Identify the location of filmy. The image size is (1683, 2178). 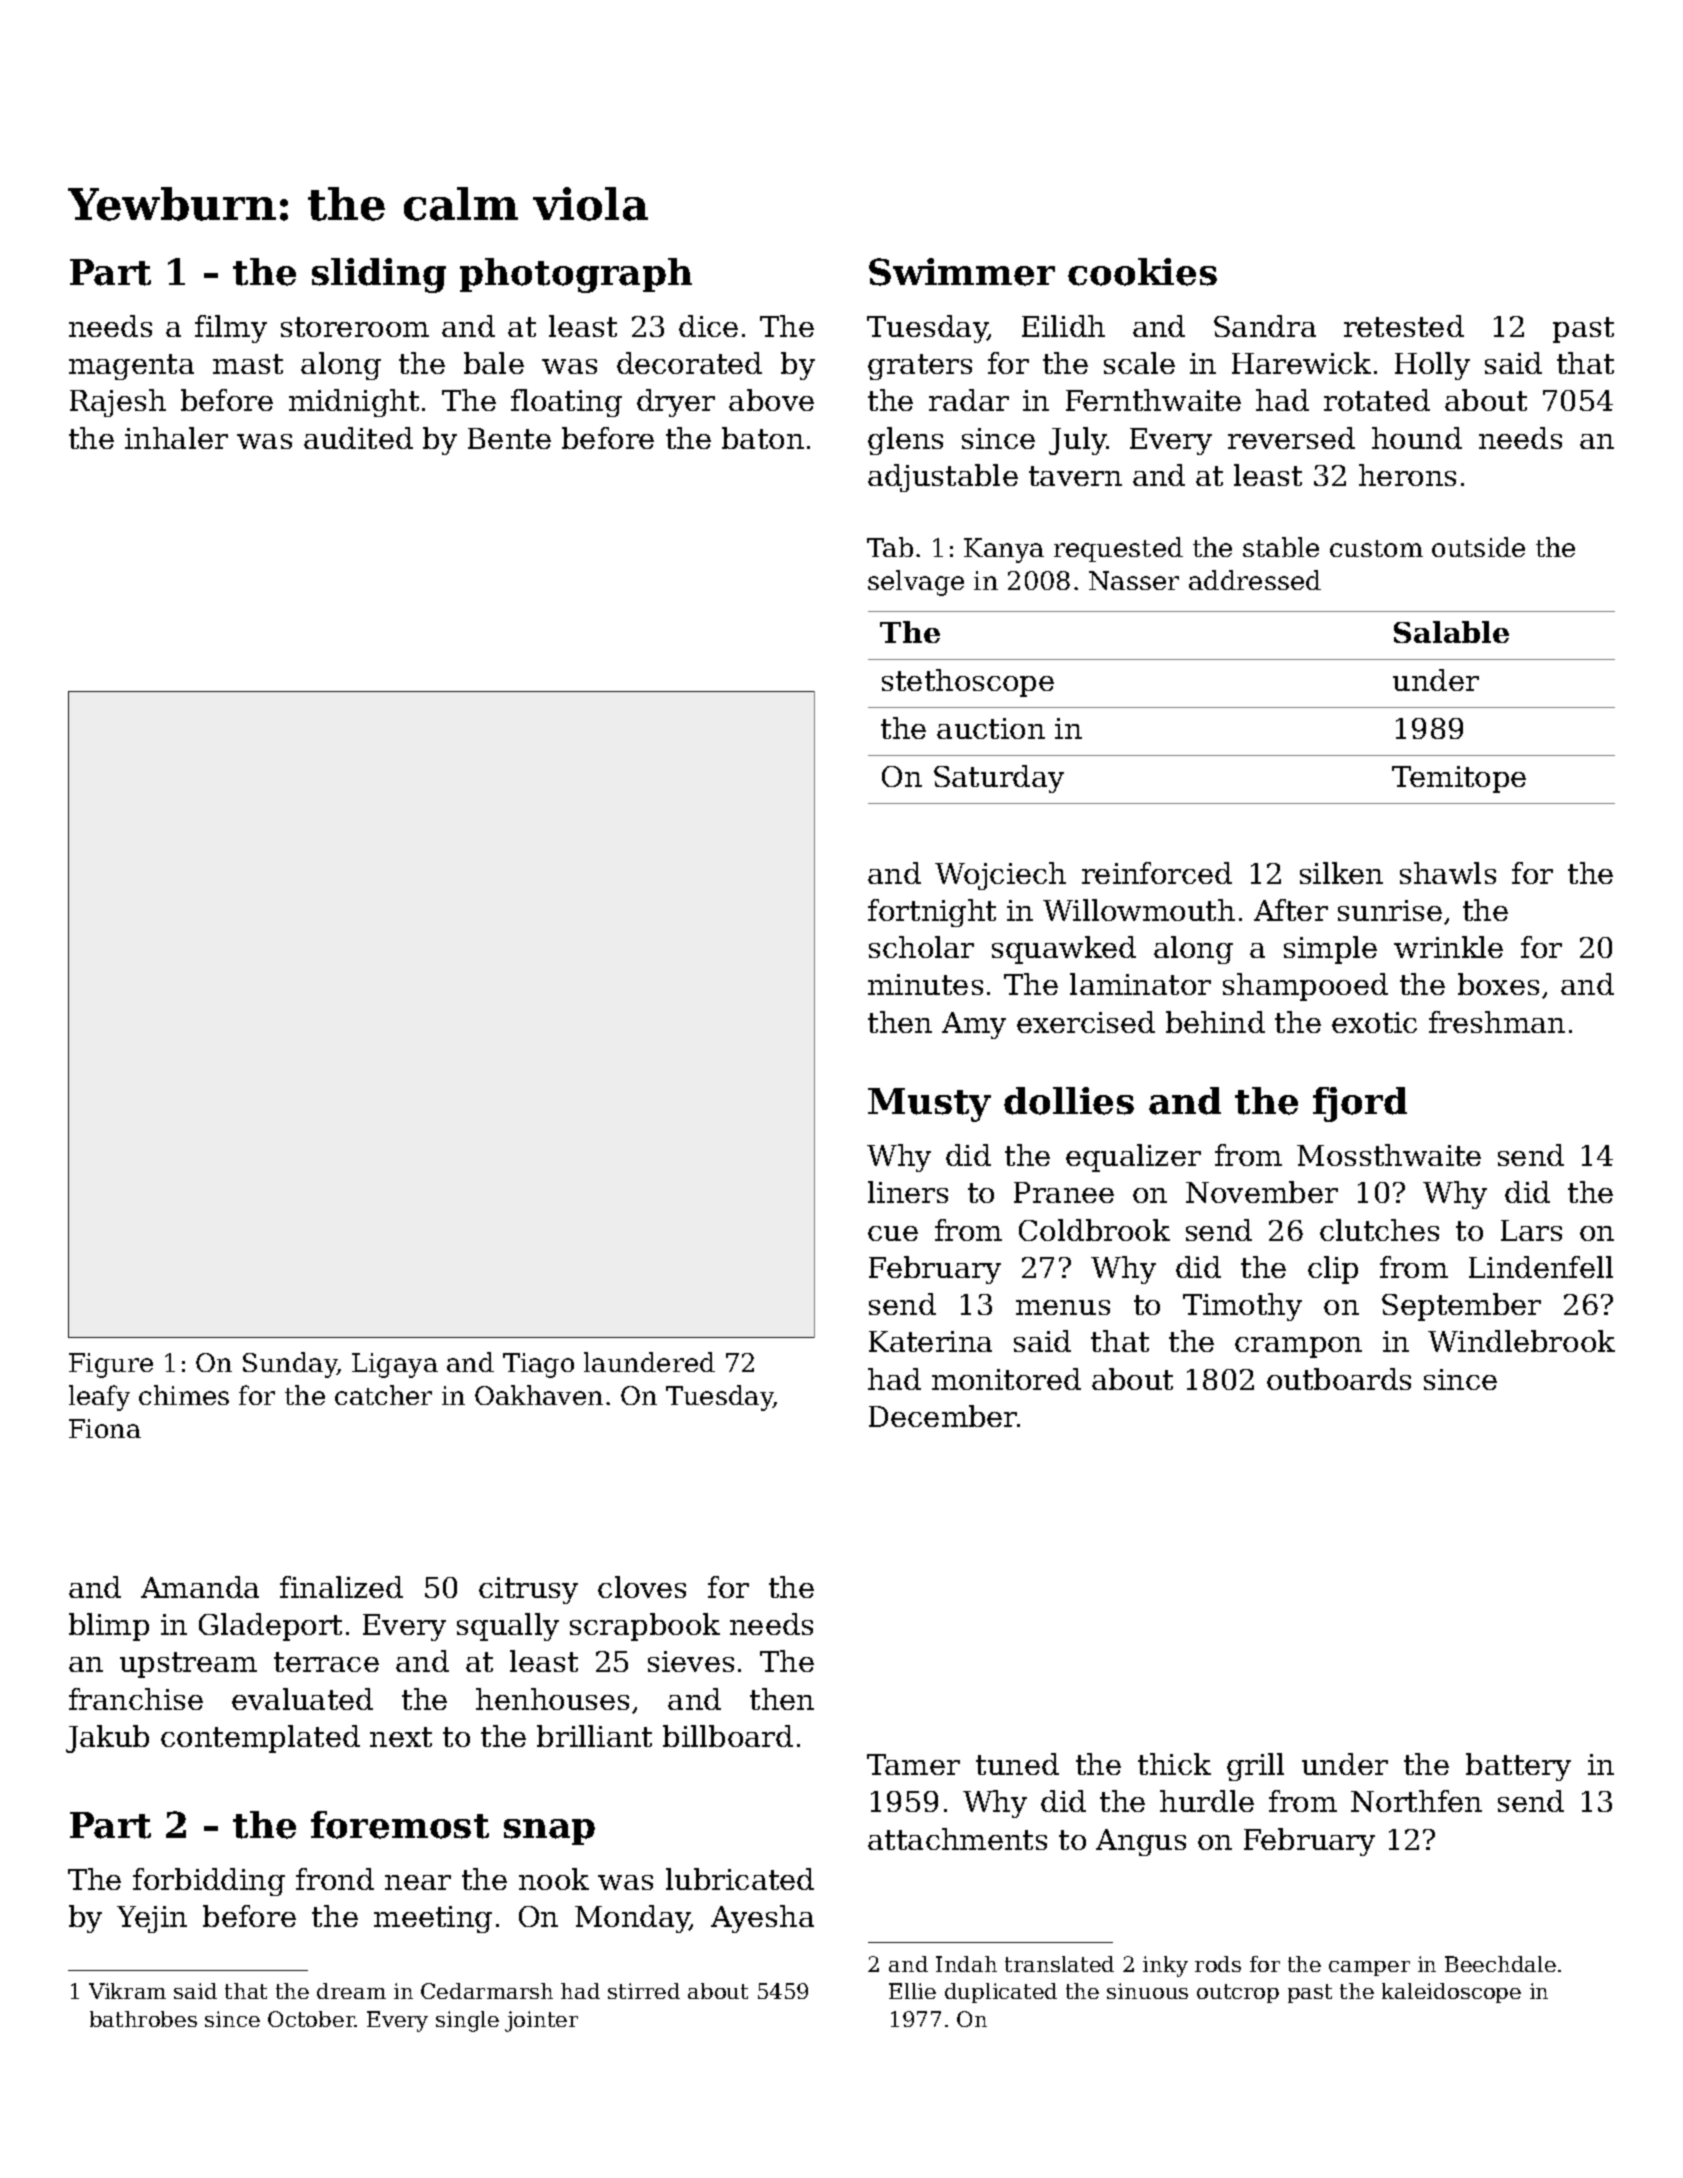
(231, 329).
